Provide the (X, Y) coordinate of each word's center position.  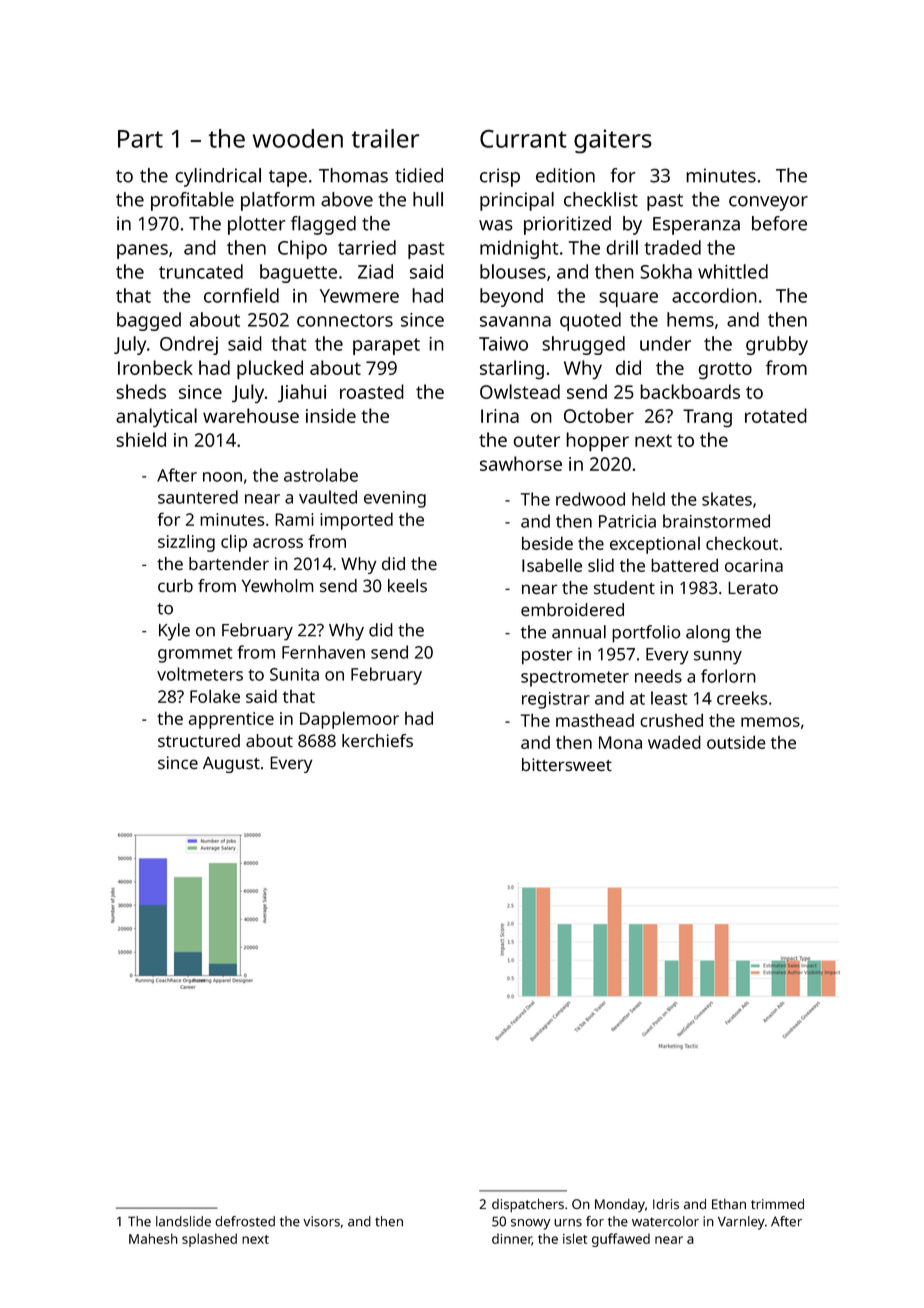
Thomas (353, 175)
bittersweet (567, 765)
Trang (707, 418)
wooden (298, 138)
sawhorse (521, 463)
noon (222, 477)
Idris (666, 1204)
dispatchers (528, 1205)
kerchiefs (377, 741)
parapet (386, 346)
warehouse (251, 415)
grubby (777, 345)
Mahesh (153, 1238)
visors (321, 1221)
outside (736, 742)
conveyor (768, 203)
